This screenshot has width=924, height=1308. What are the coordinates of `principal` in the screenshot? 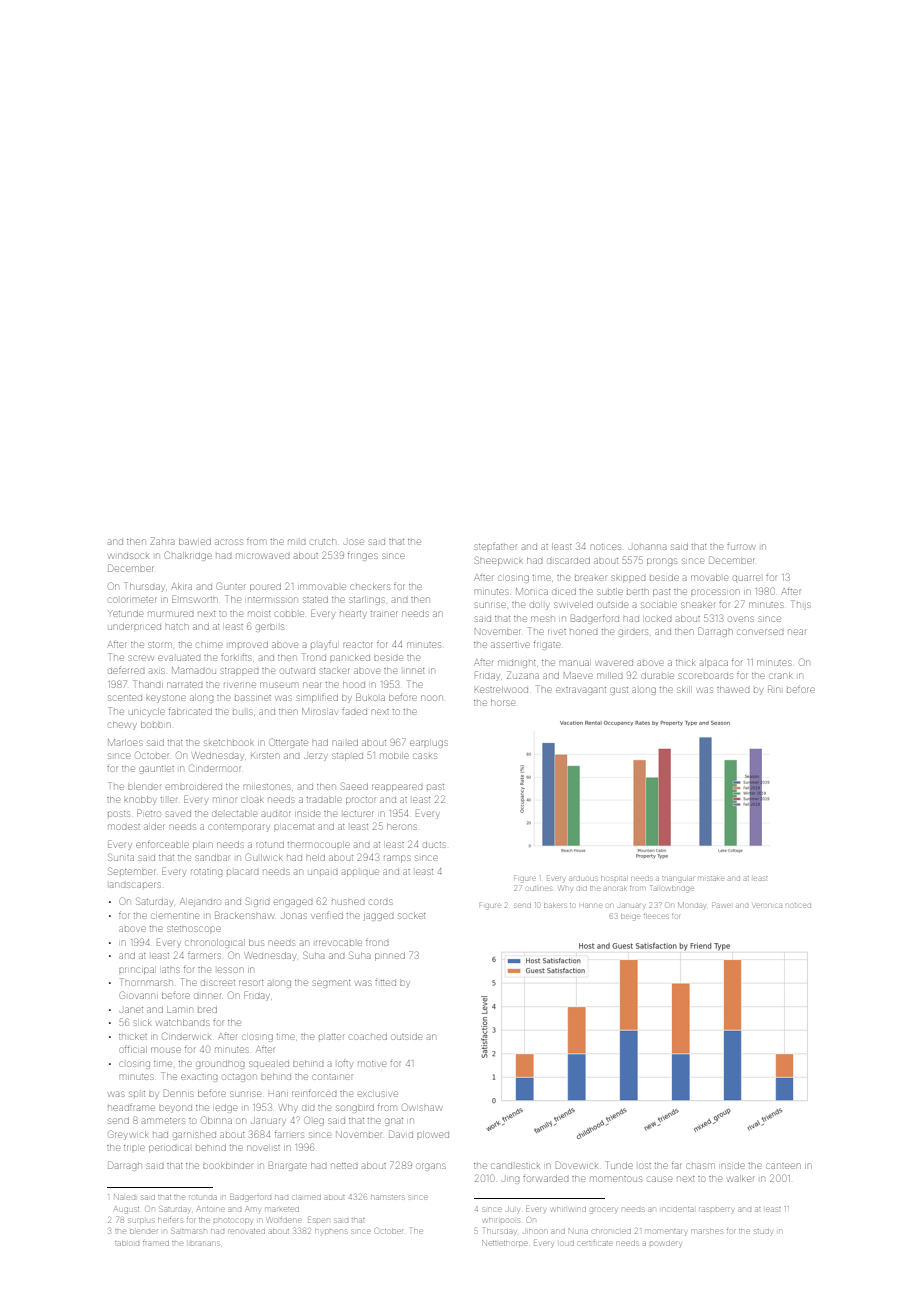 It's located at (136, 970).
